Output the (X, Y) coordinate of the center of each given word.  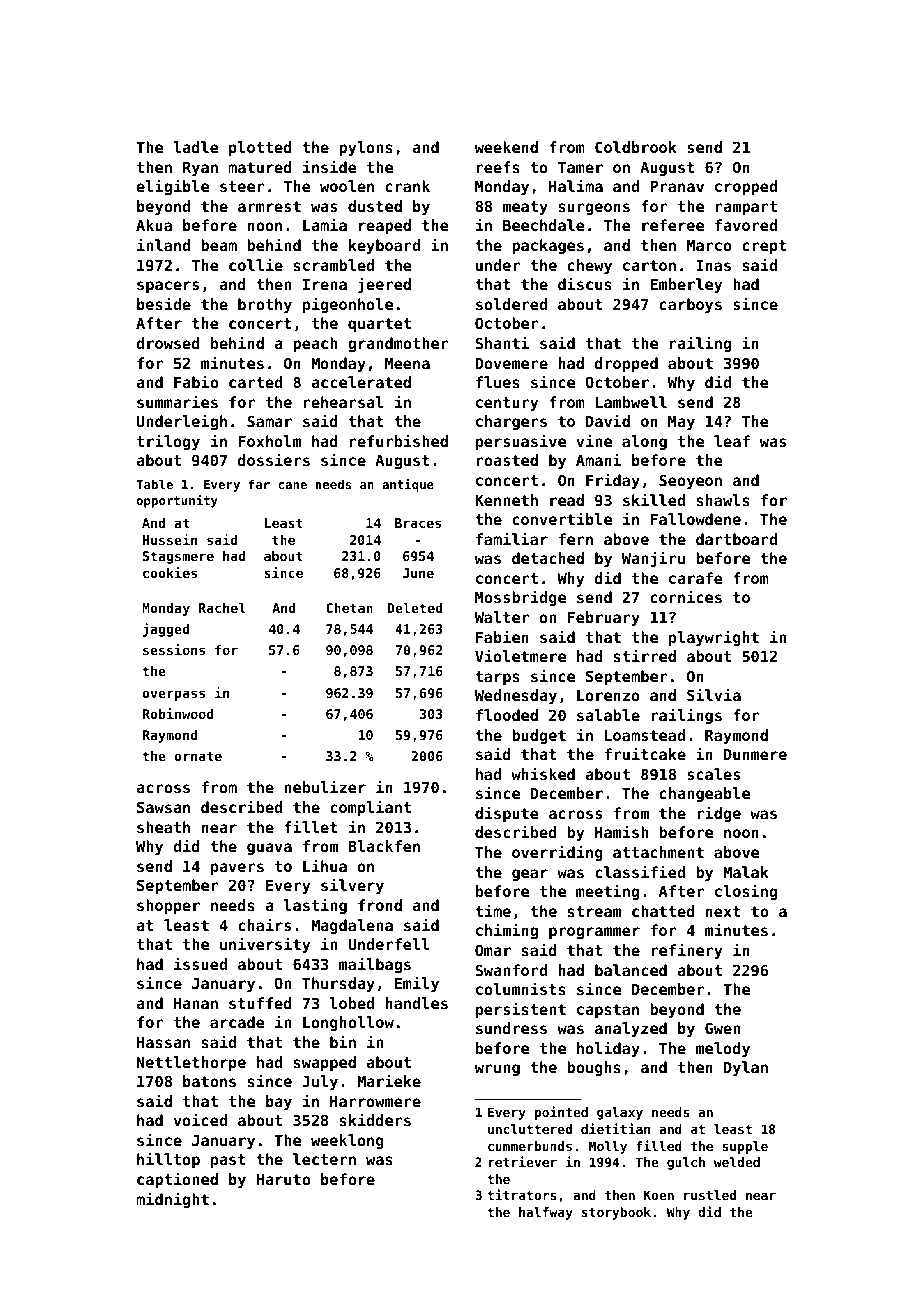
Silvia (714, 694)
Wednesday (516, 696)
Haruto (283, 1179)
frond (380, 905)
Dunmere (755, 754)
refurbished (399, 440)
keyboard (384, 246)
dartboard (736, 539)
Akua (154, 225)
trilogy (168, 442)
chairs (264, 924)
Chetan (349, 608)
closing (746, 892)
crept (765, 247)
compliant (370, 808)
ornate (198, 756)
